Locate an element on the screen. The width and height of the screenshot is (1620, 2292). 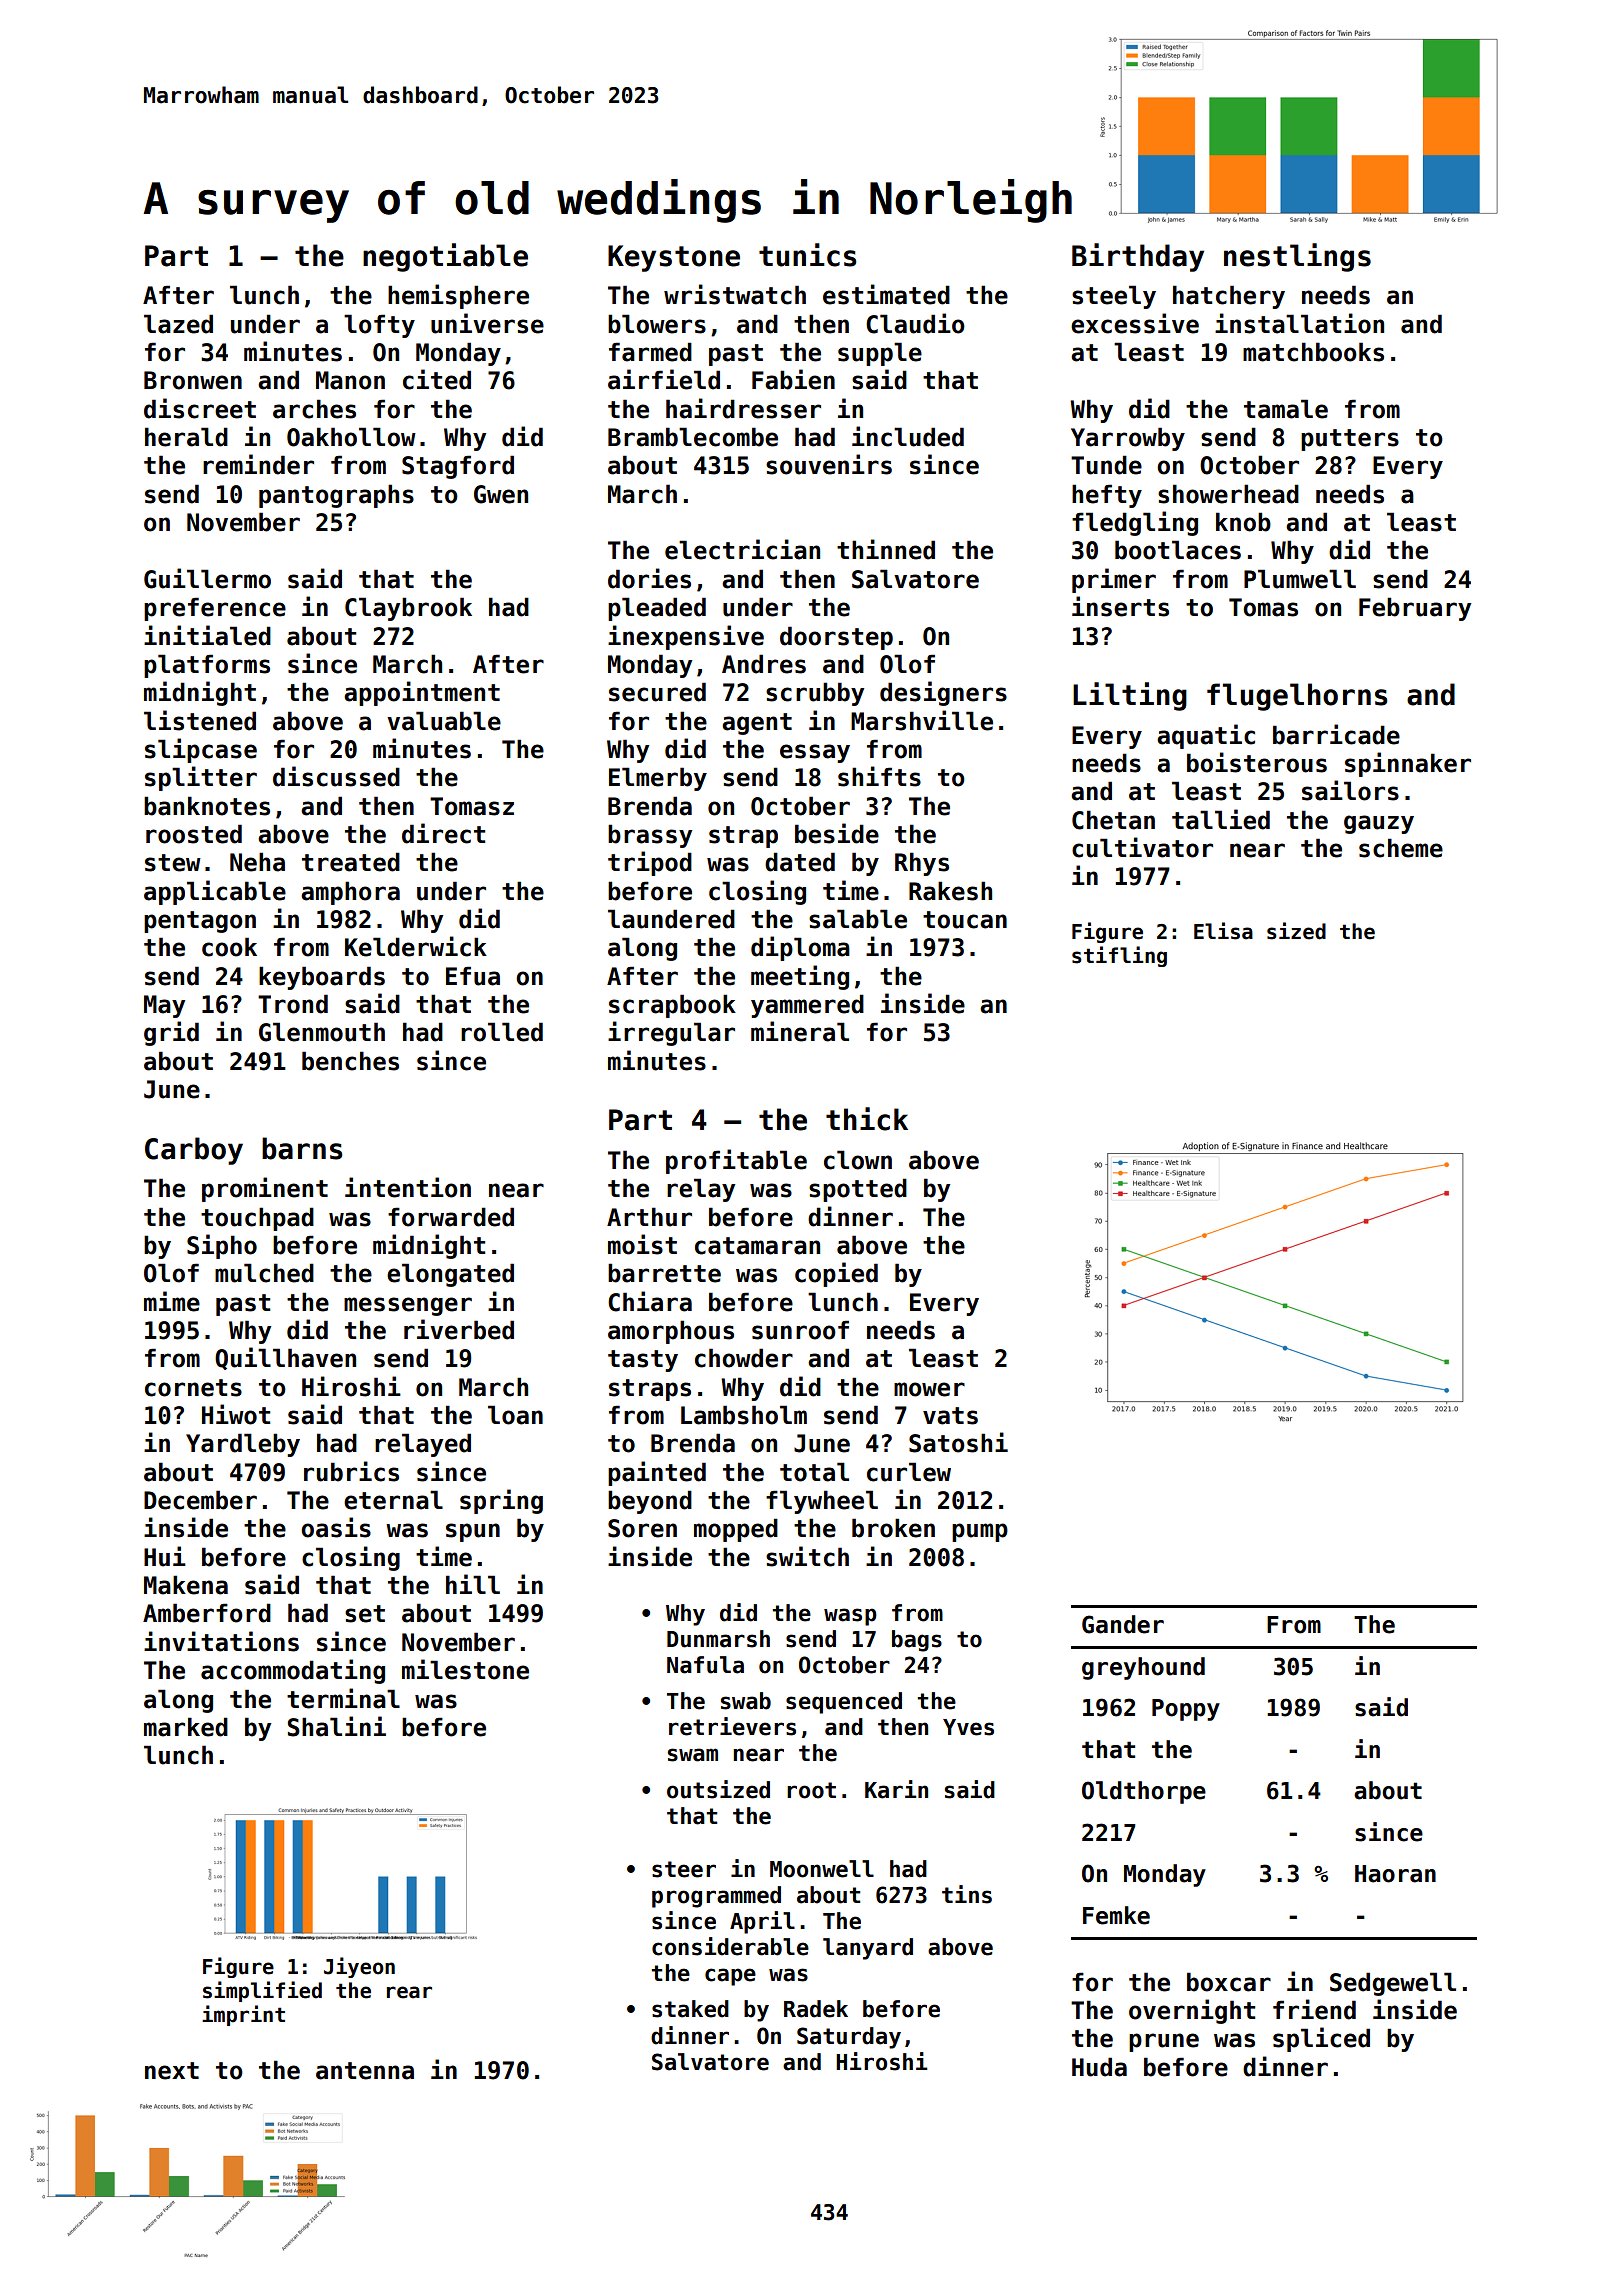
knob is located at coordinates (1243, 522).
